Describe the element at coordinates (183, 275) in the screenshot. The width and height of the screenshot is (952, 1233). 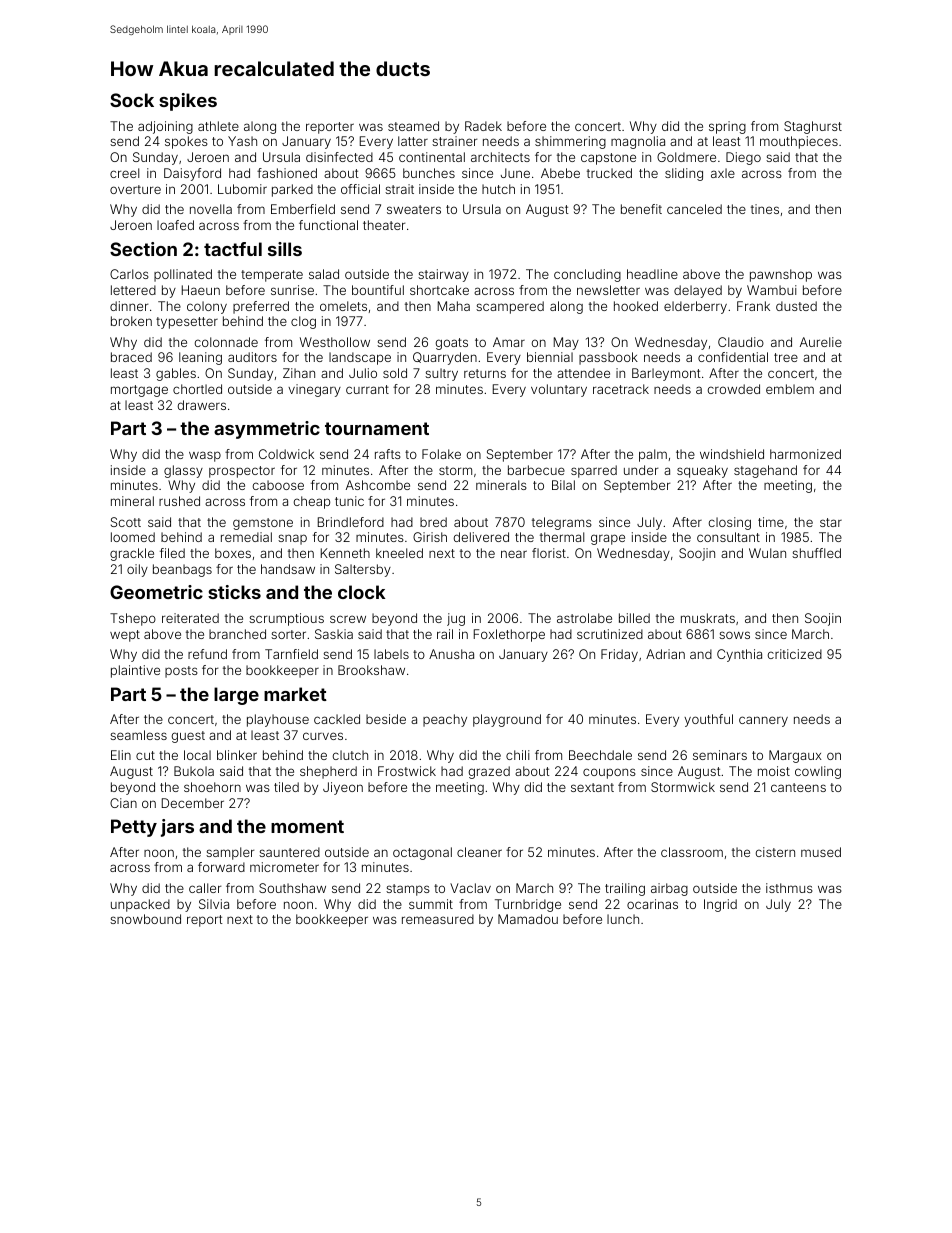
I see `pollinated` at that location.
